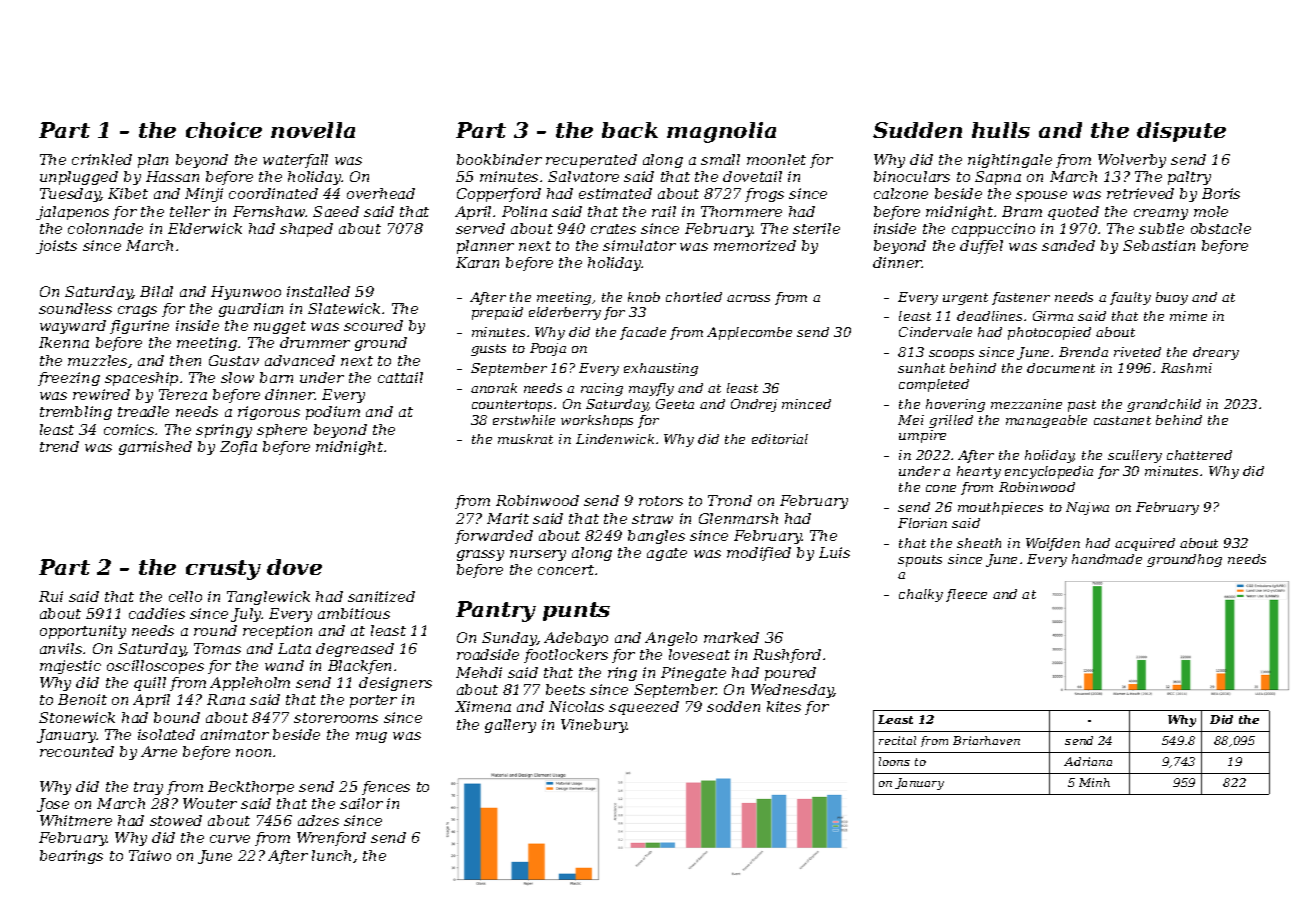 The width and height of the image is (1308, 924). What do you see at coordinates (150, 855) in the image?
I see `Taiwo` at bounding box center [150, 855].
